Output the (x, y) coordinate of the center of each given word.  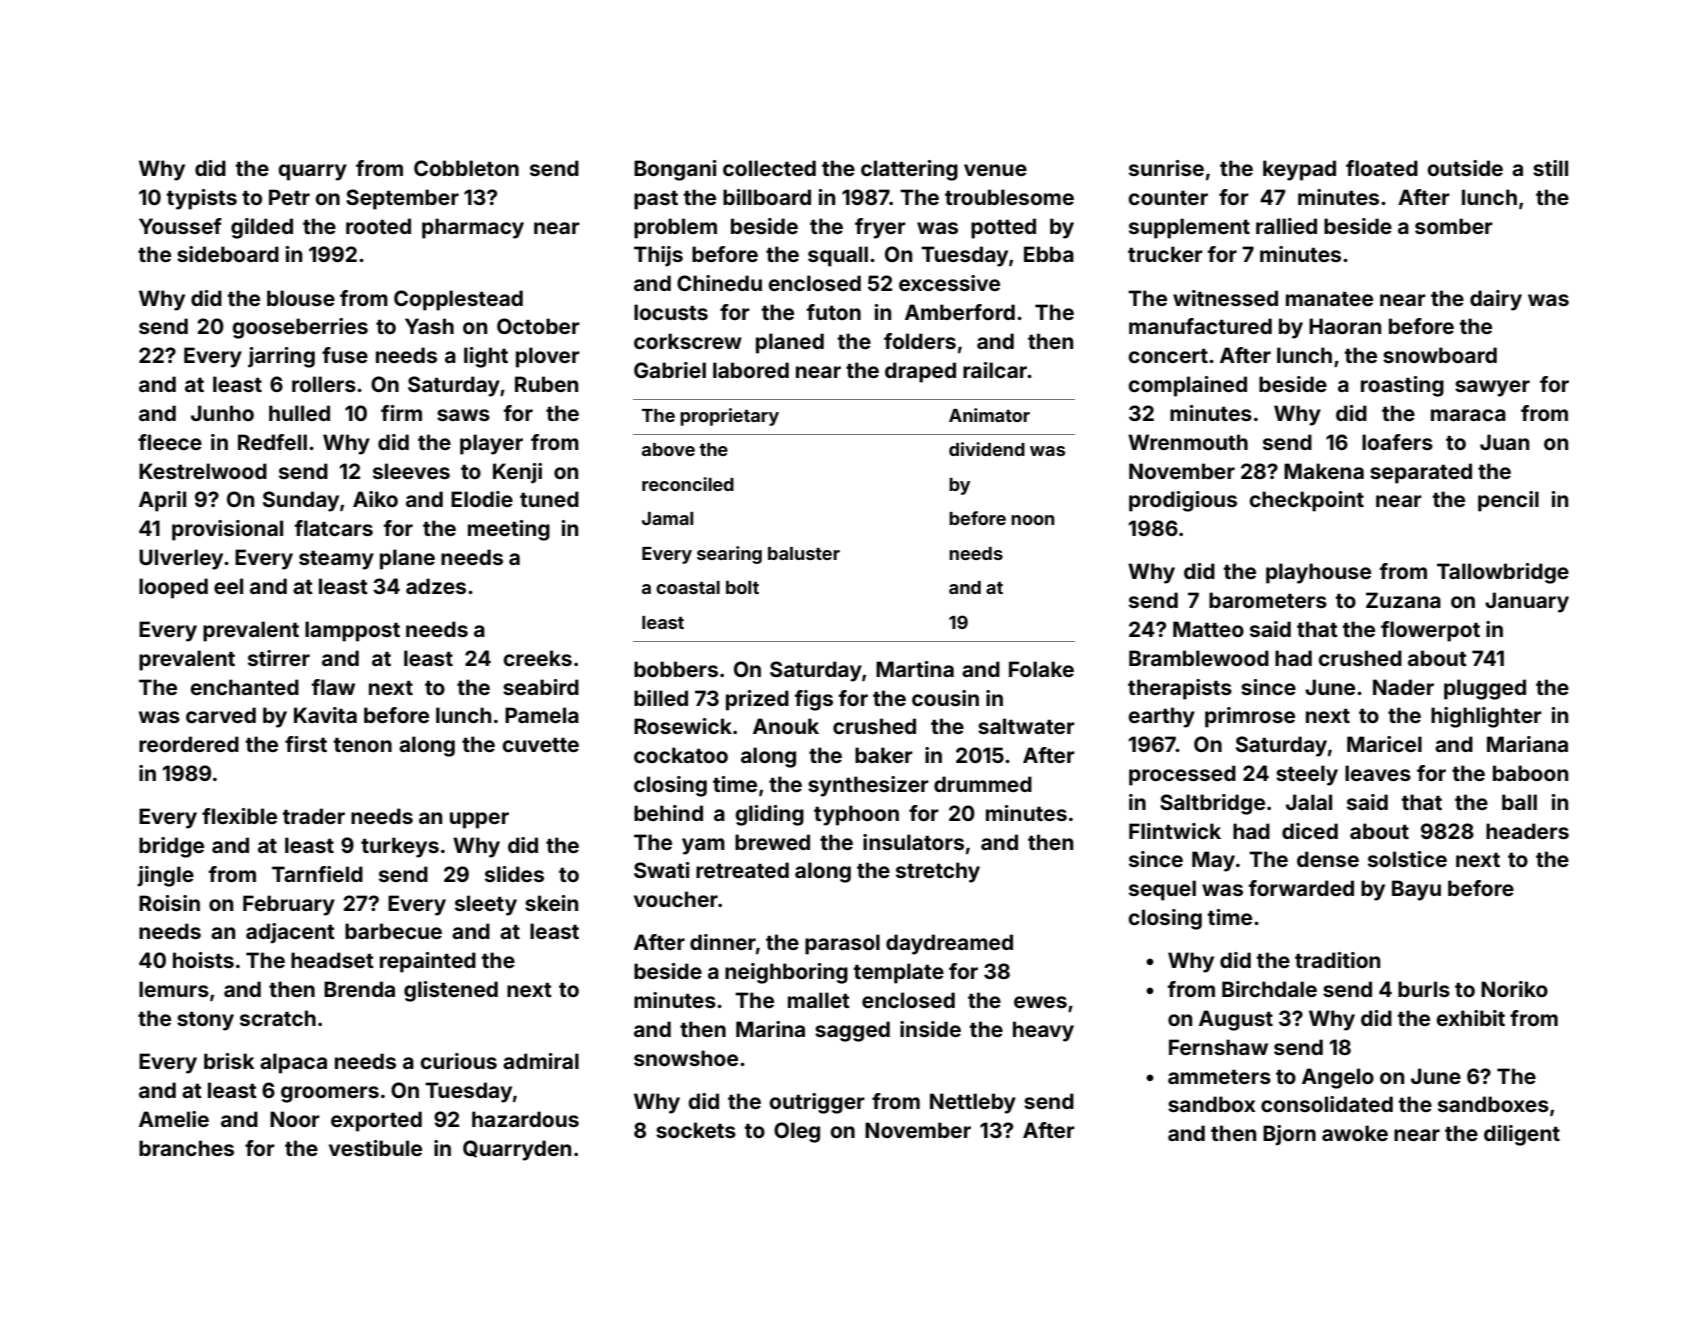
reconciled (688, 484)
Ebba (1049, 254)
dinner (723, 942)
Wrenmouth (1188, 442)
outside (1465, 168)
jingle (165, 876)
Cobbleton (466, 168)
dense (1328, 859)
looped (173, 588)
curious (458, 1061)
